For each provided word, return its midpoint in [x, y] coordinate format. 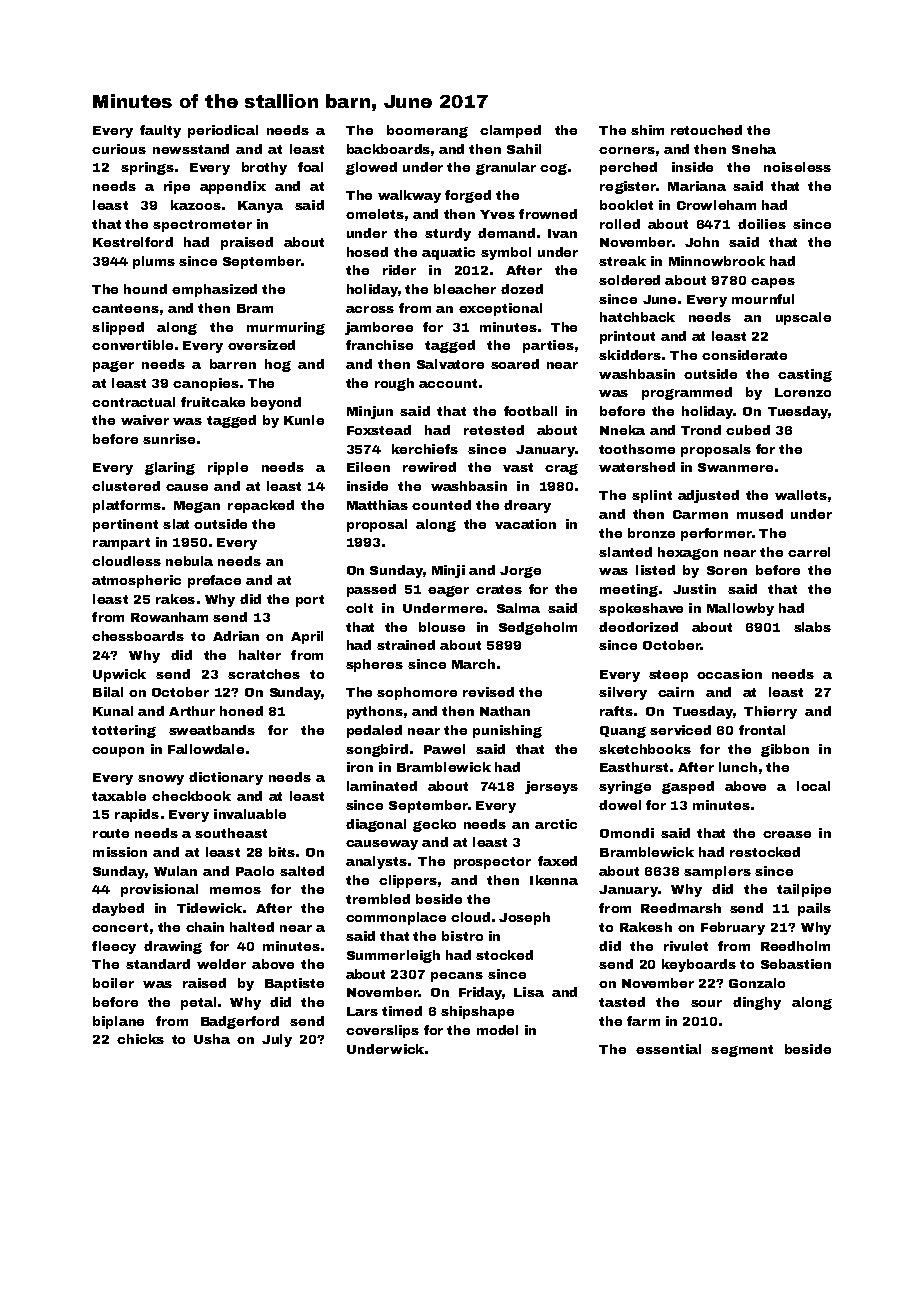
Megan [197, 507]
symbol [506, 253]
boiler [113, 983]
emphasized [214, 290]
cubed [748, 430]
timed [402, 1011]
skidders [630, 355]
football [530, 411]
